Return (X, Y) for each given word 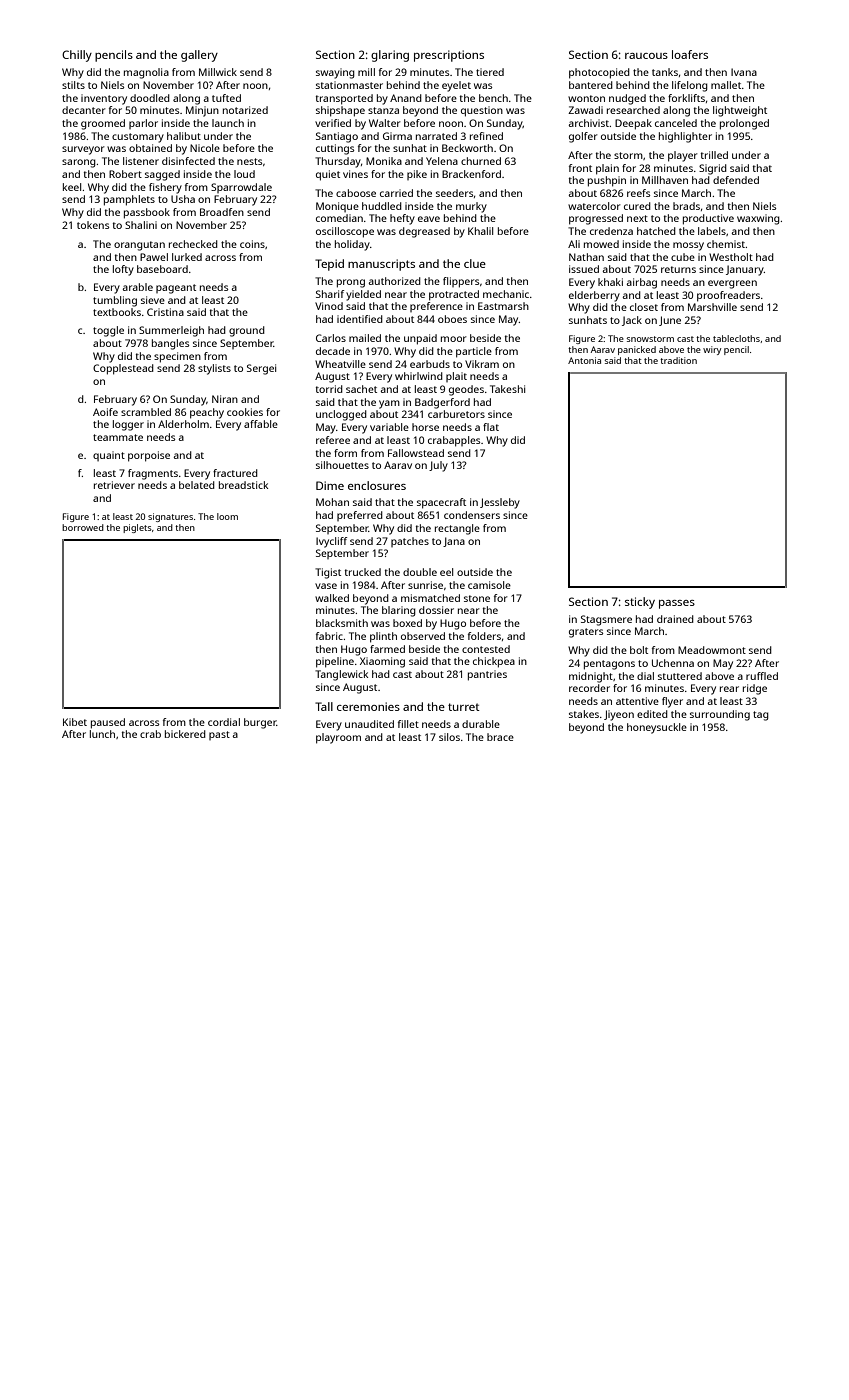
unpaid (420, 339)
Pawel (154, 257)
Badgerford (442, 403)
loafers (690, 54)
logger (128, 425)
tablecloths (736, 338)
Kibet (75, 722)
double (420, 572)
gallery (199, 56)
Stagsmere (606, 620)
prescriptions (449, 56)
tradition (678, 360)
